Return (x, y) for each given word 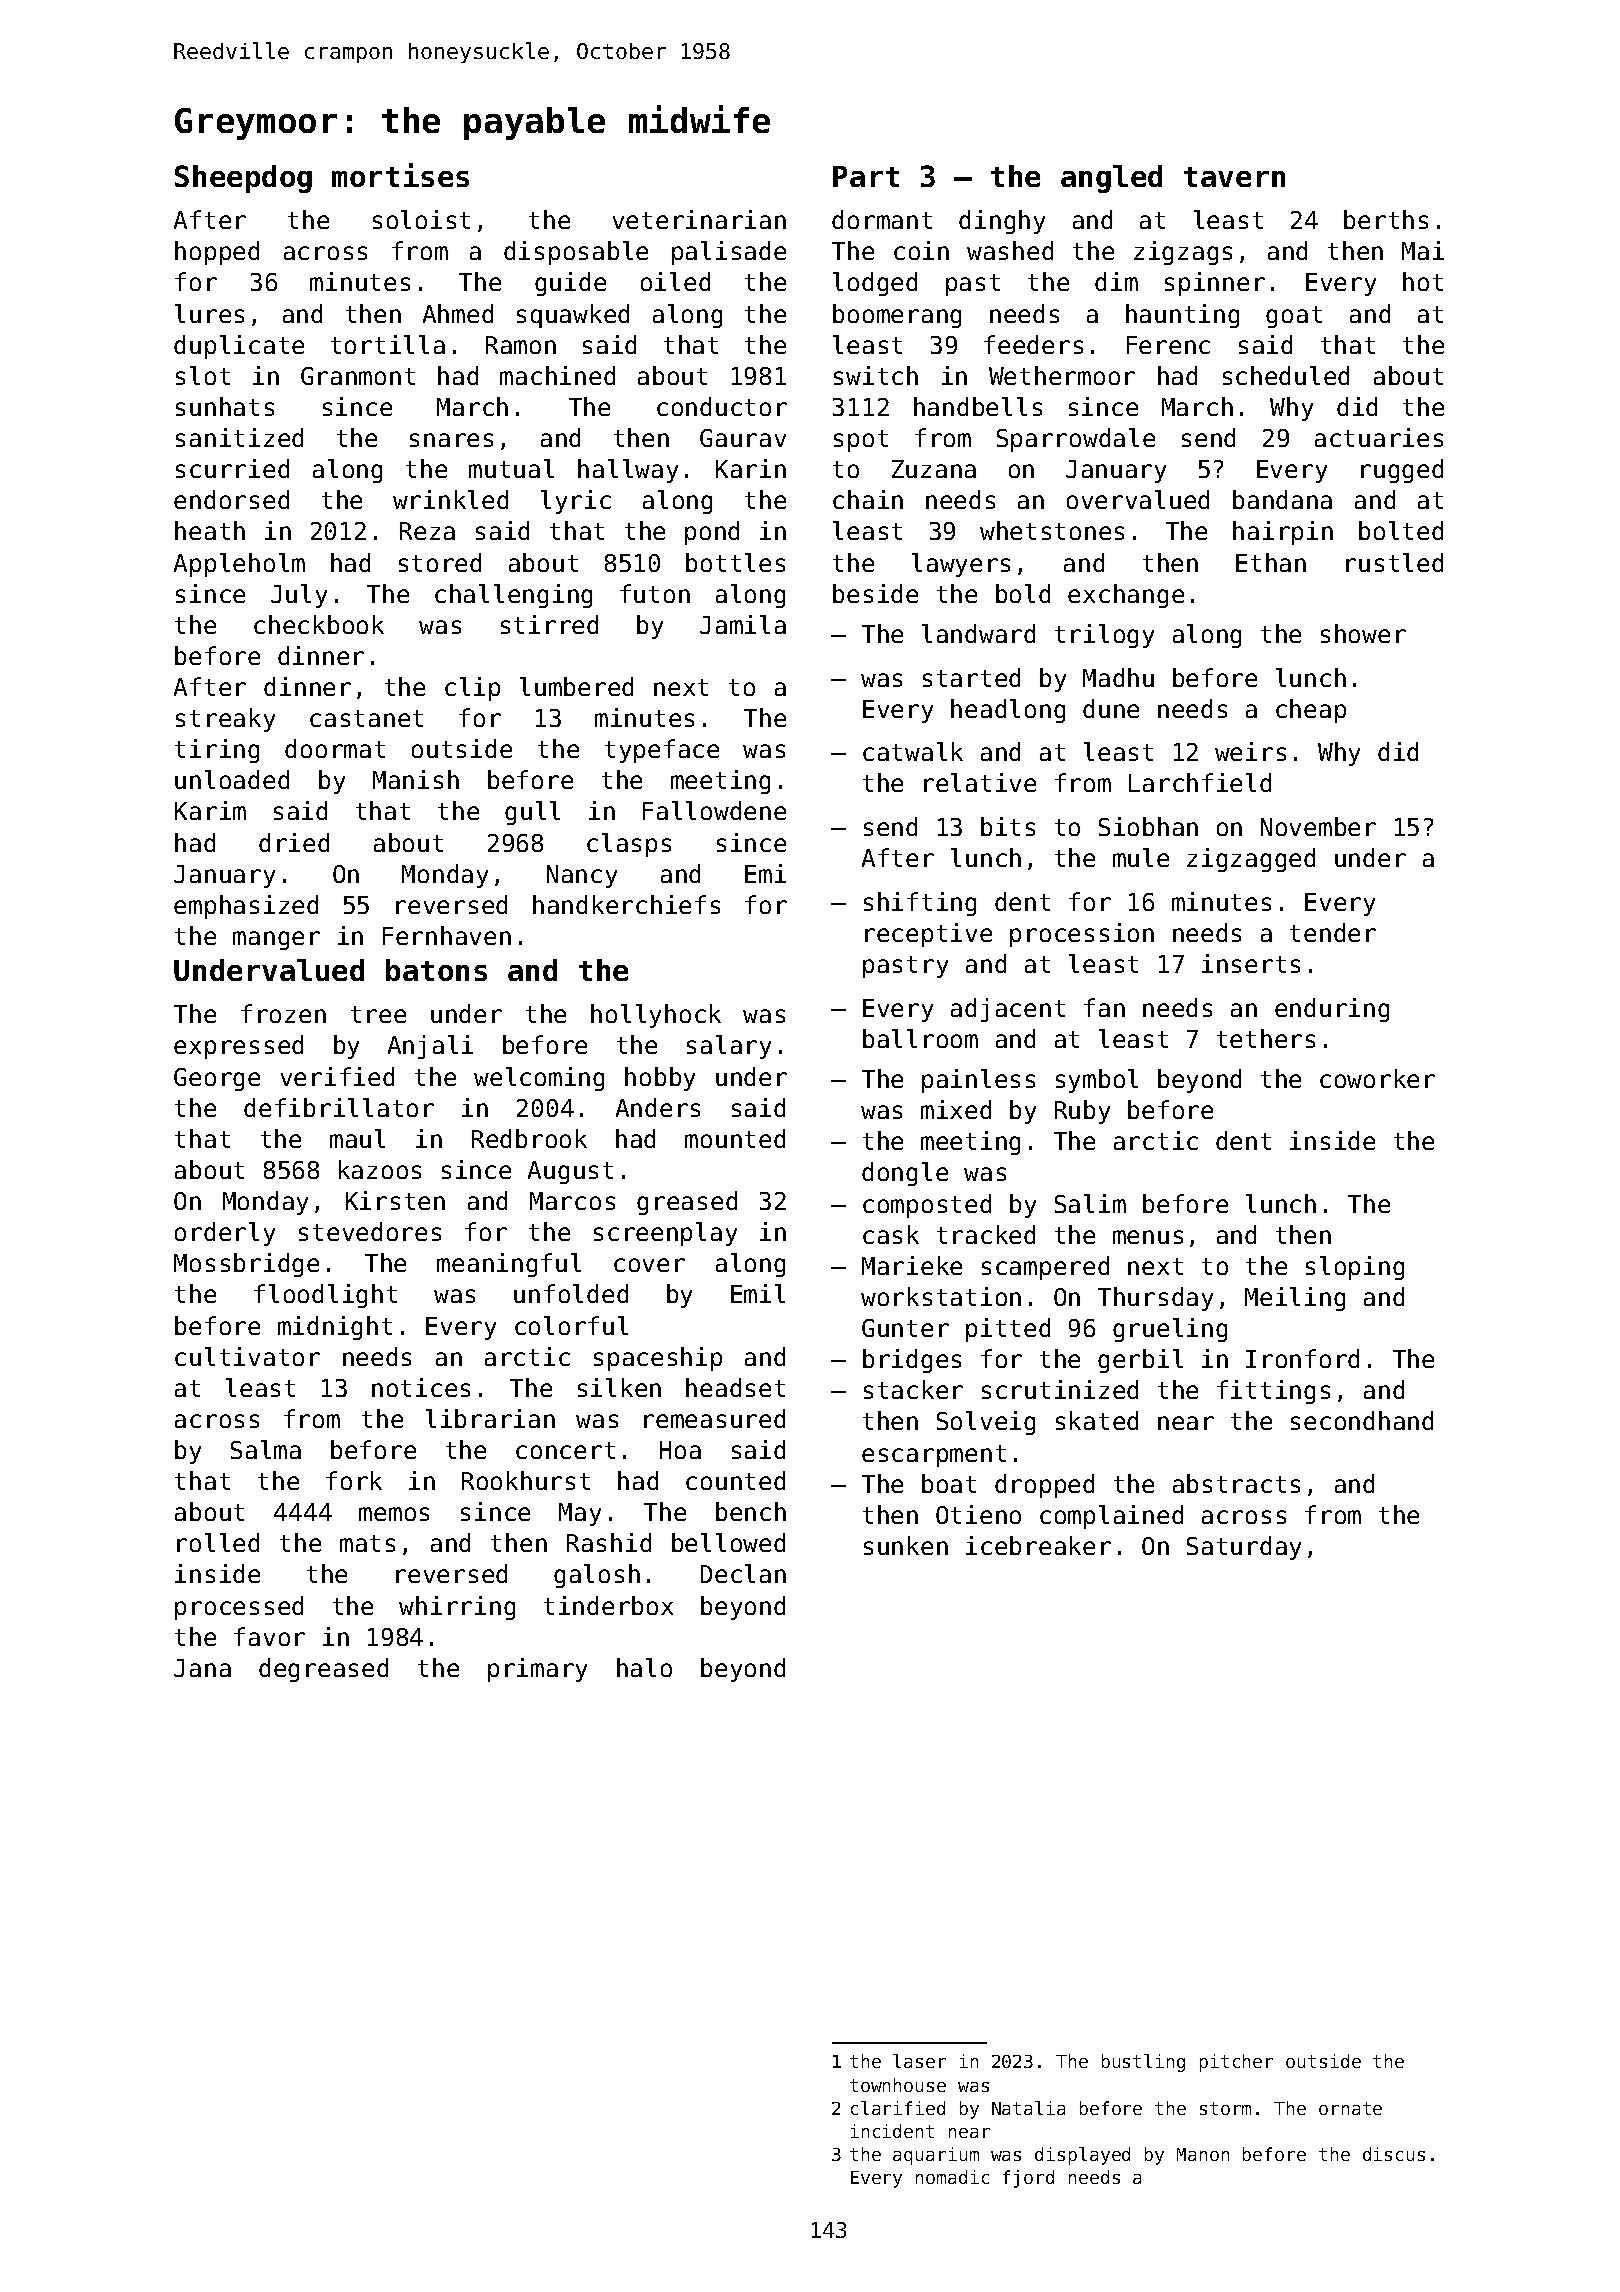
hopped (217, 253)
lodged (875, 284)
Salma (266, 1449)
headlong (1008, 711)
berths (1386, 219)
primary (537, 1670)
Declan (743, 1573)
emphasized (246, 907)
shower (1363, 633)
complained (1111, 1517)
